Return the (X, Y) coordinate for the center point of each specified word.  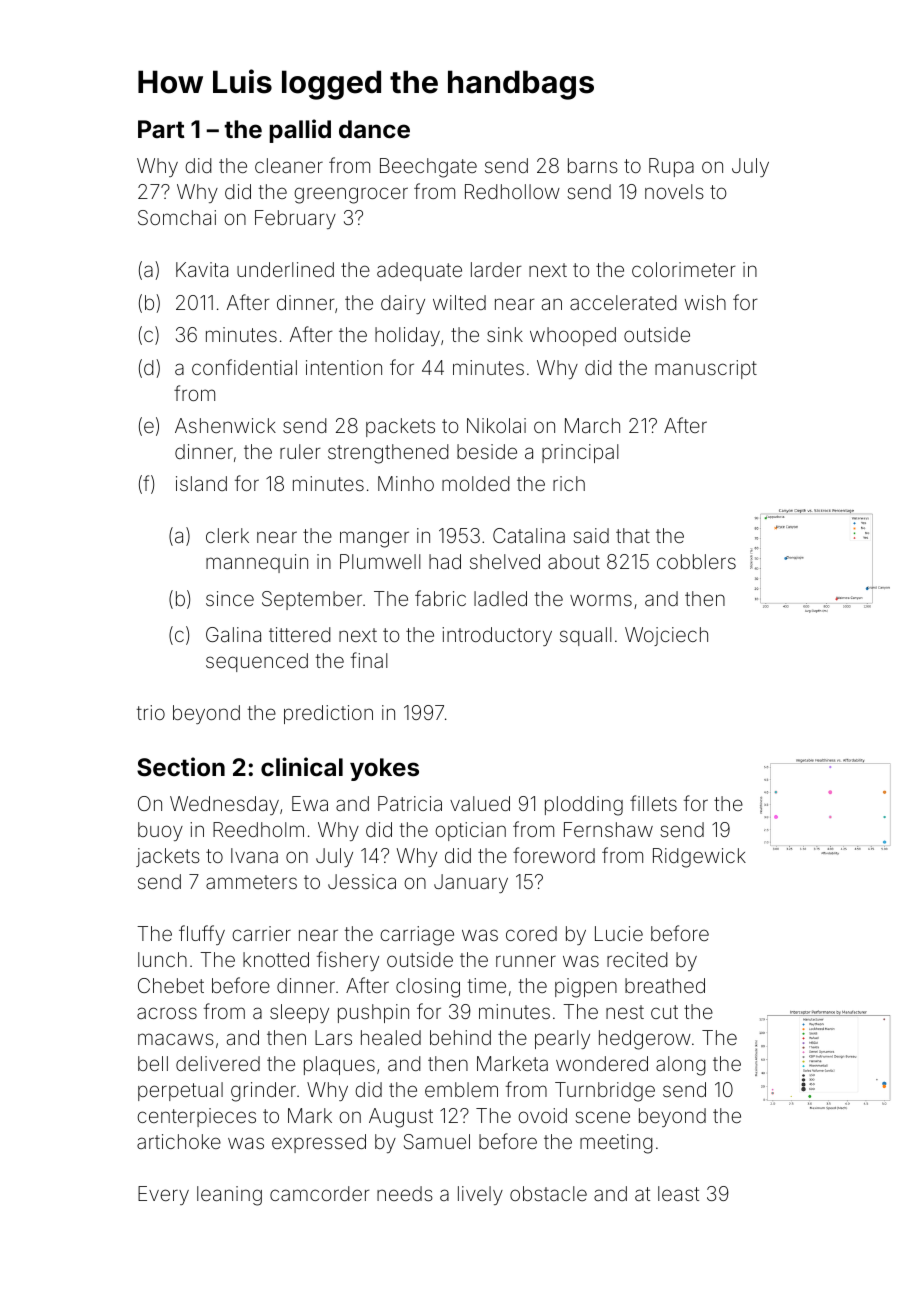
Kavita (202, 269)
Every (163, 1195)
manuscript (706, 369)
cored (531, 933)
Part (161, 129)
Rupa (671, 167)
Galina (233, 634)
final (369, 660)
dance (374, 129)
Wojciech (666, 636)
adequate (419, 271)
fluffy (202, 935)
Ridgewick (699, 858)
